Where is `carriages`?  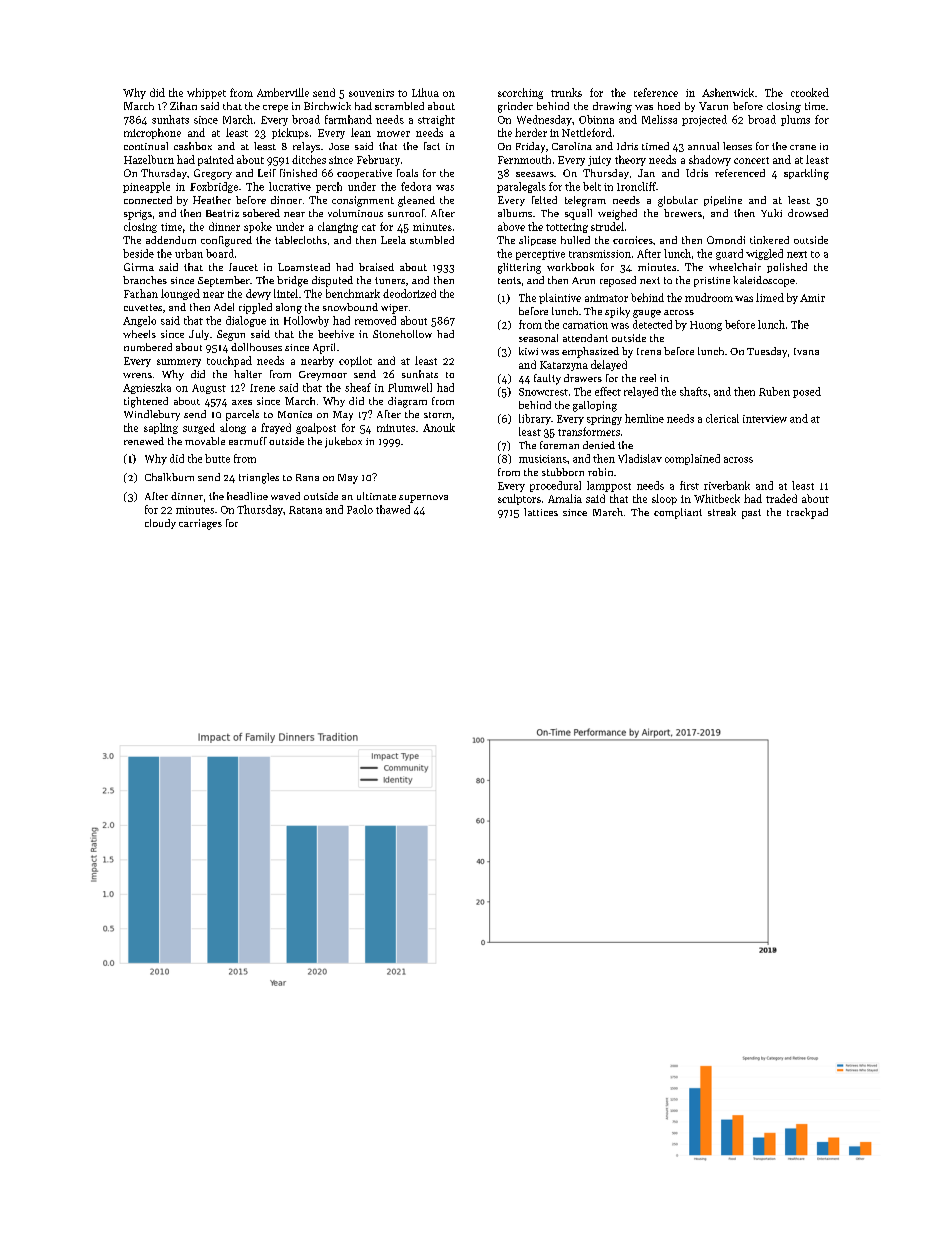 carriages is located at coordinates (200, 524).
